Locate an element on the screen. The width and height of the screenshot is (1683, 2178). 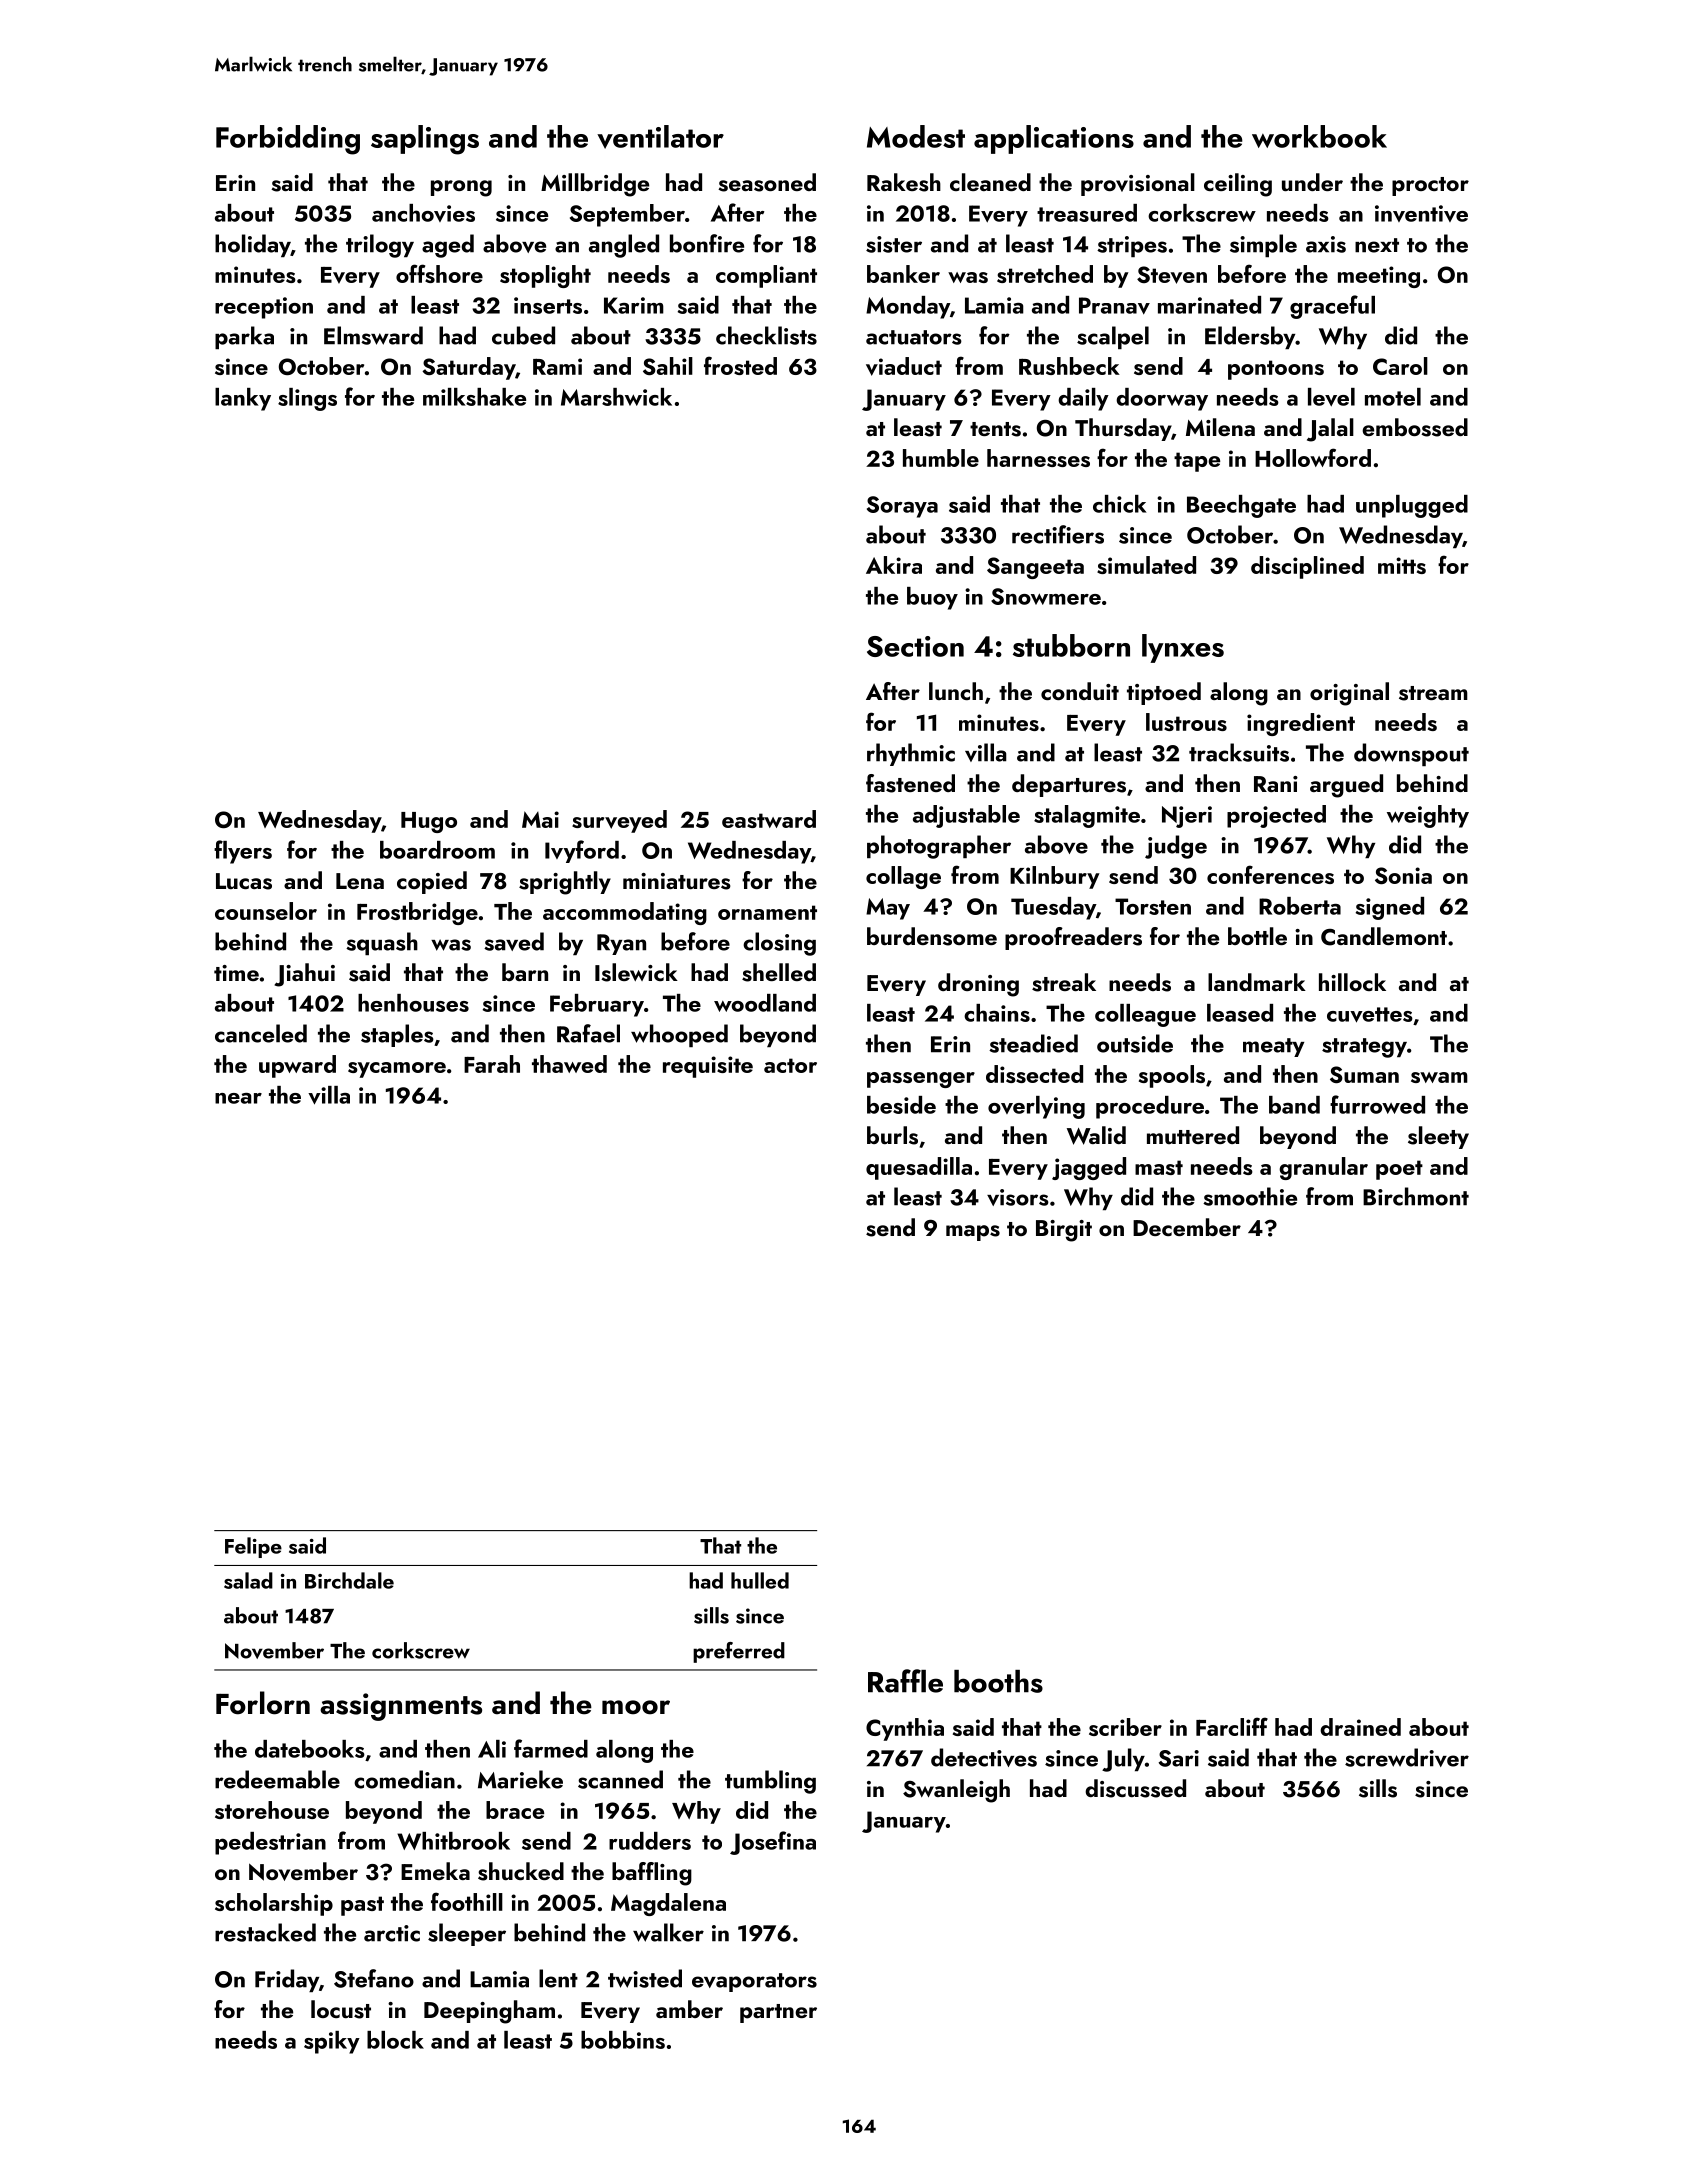
walker is located at coordinates (668, 1932).
